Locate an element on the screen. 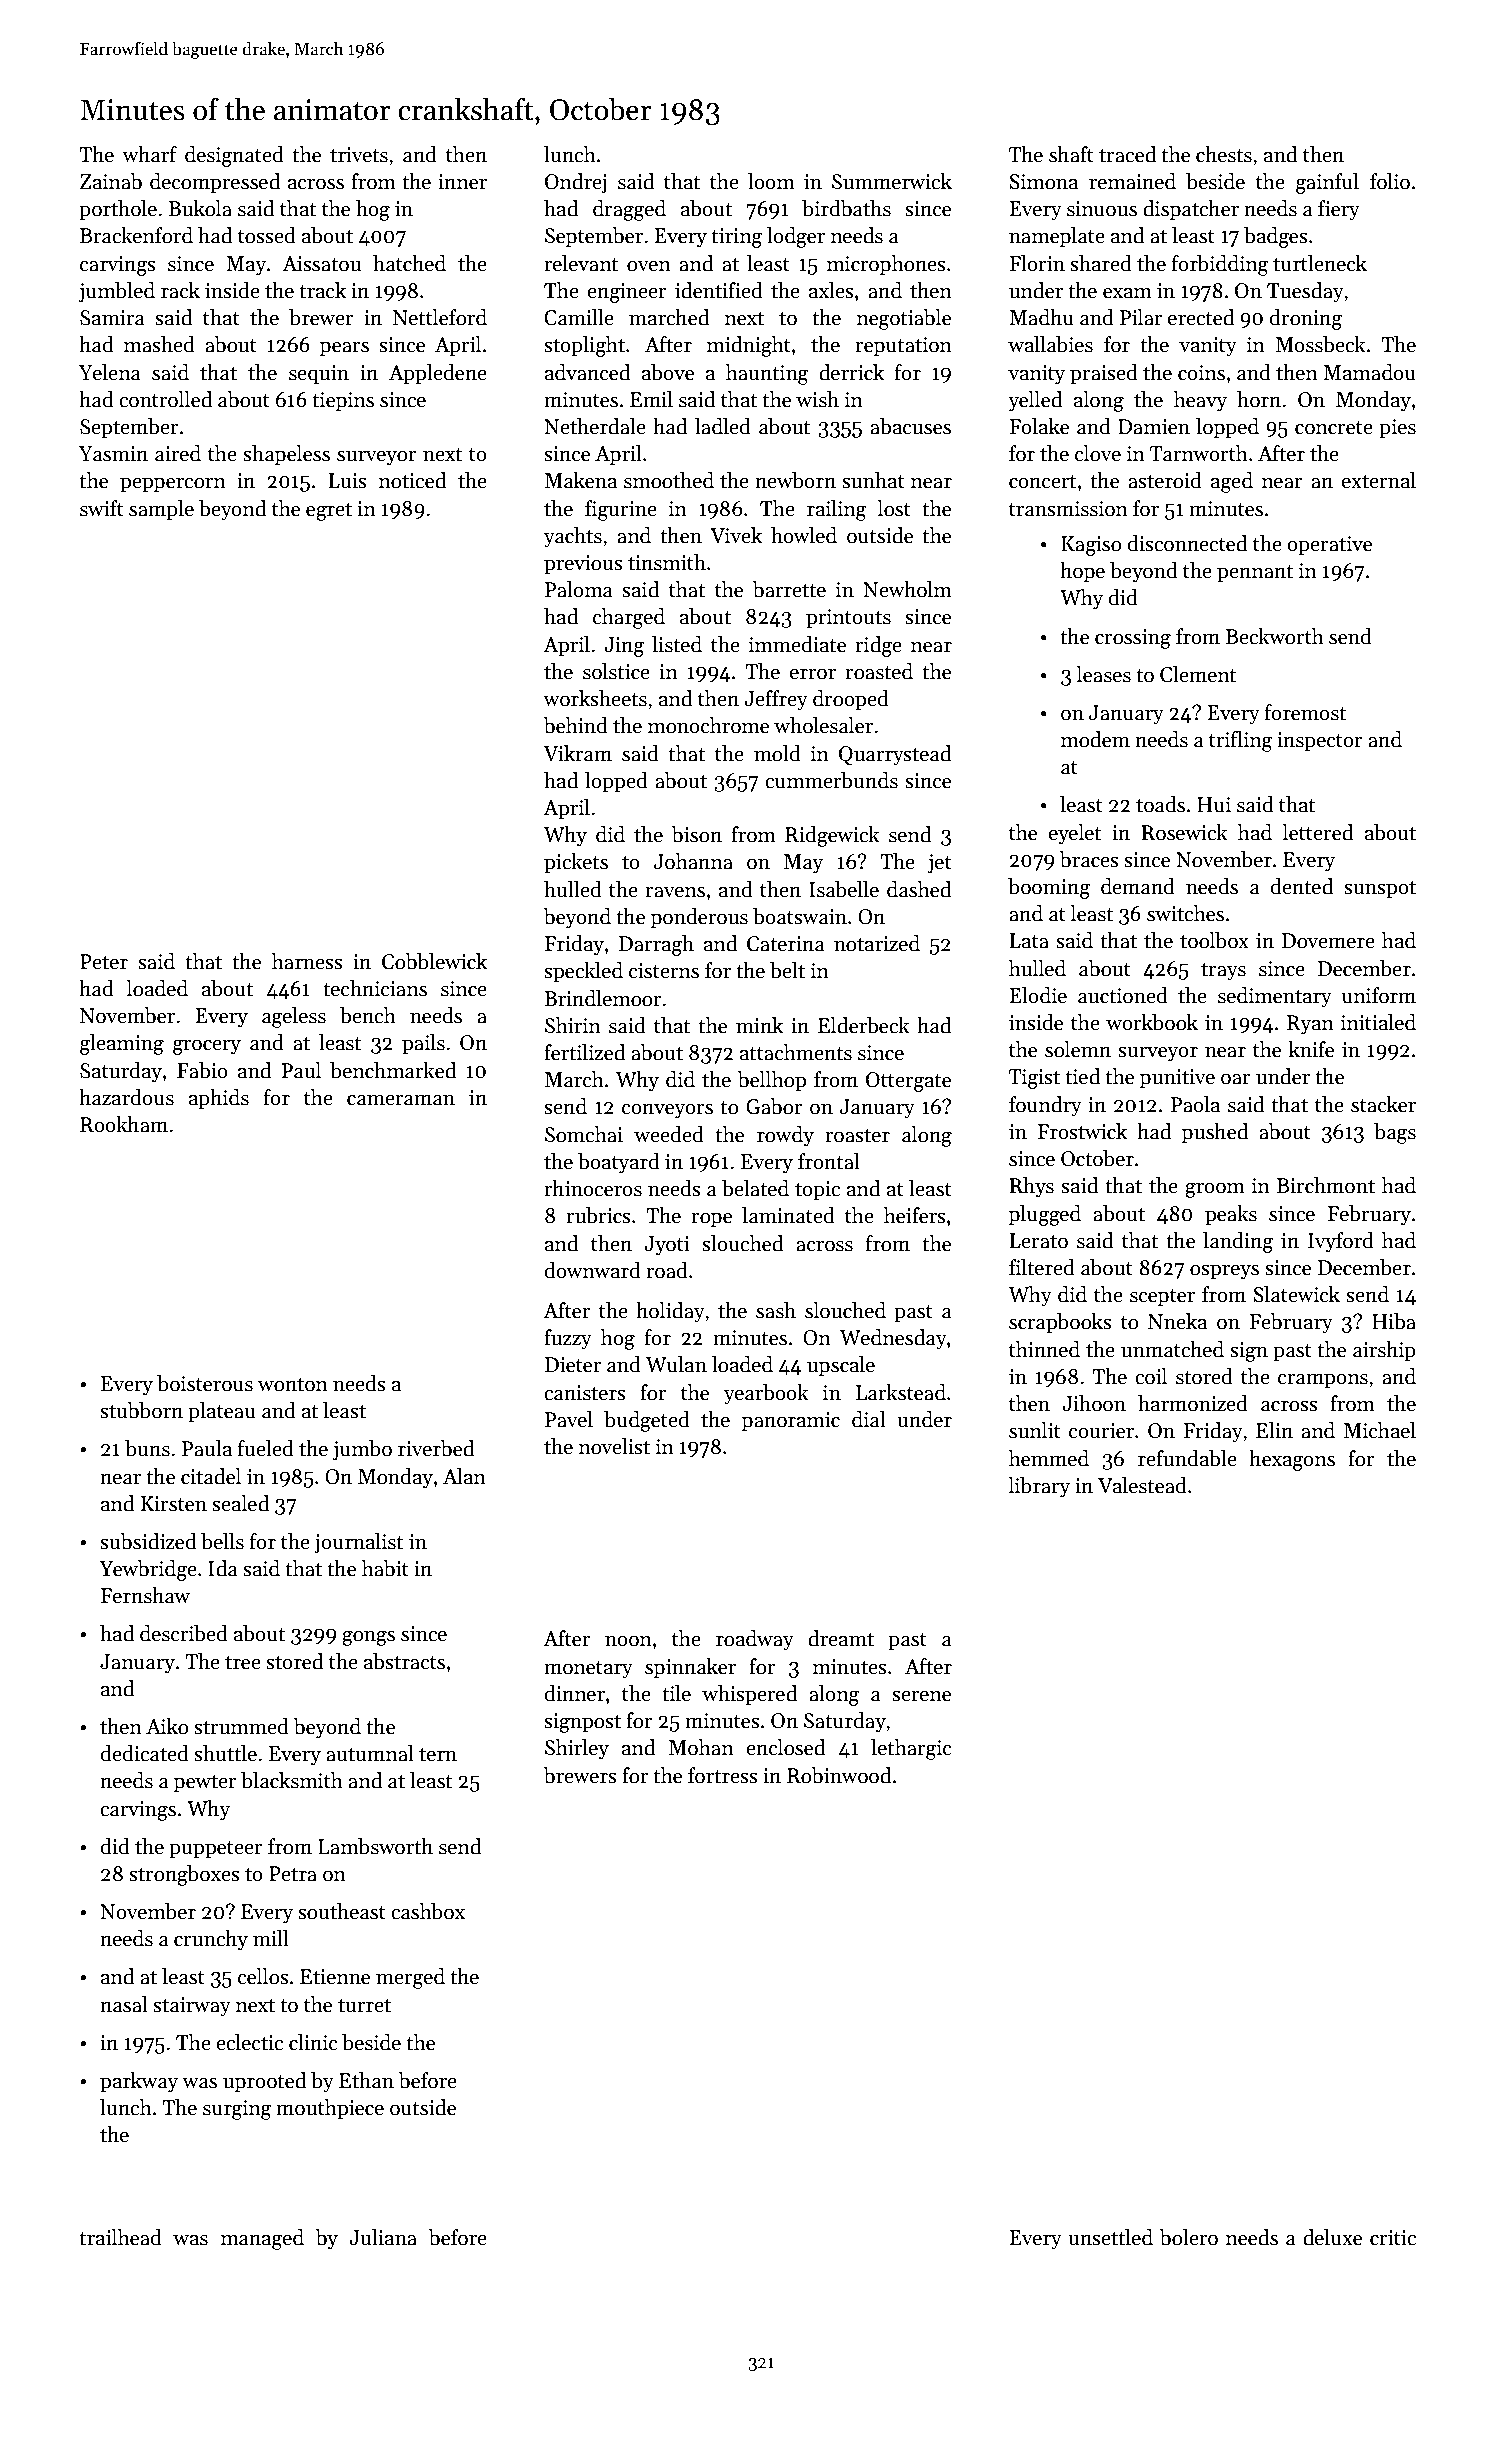  harmonized is located at coordinates (1193, 1403).
